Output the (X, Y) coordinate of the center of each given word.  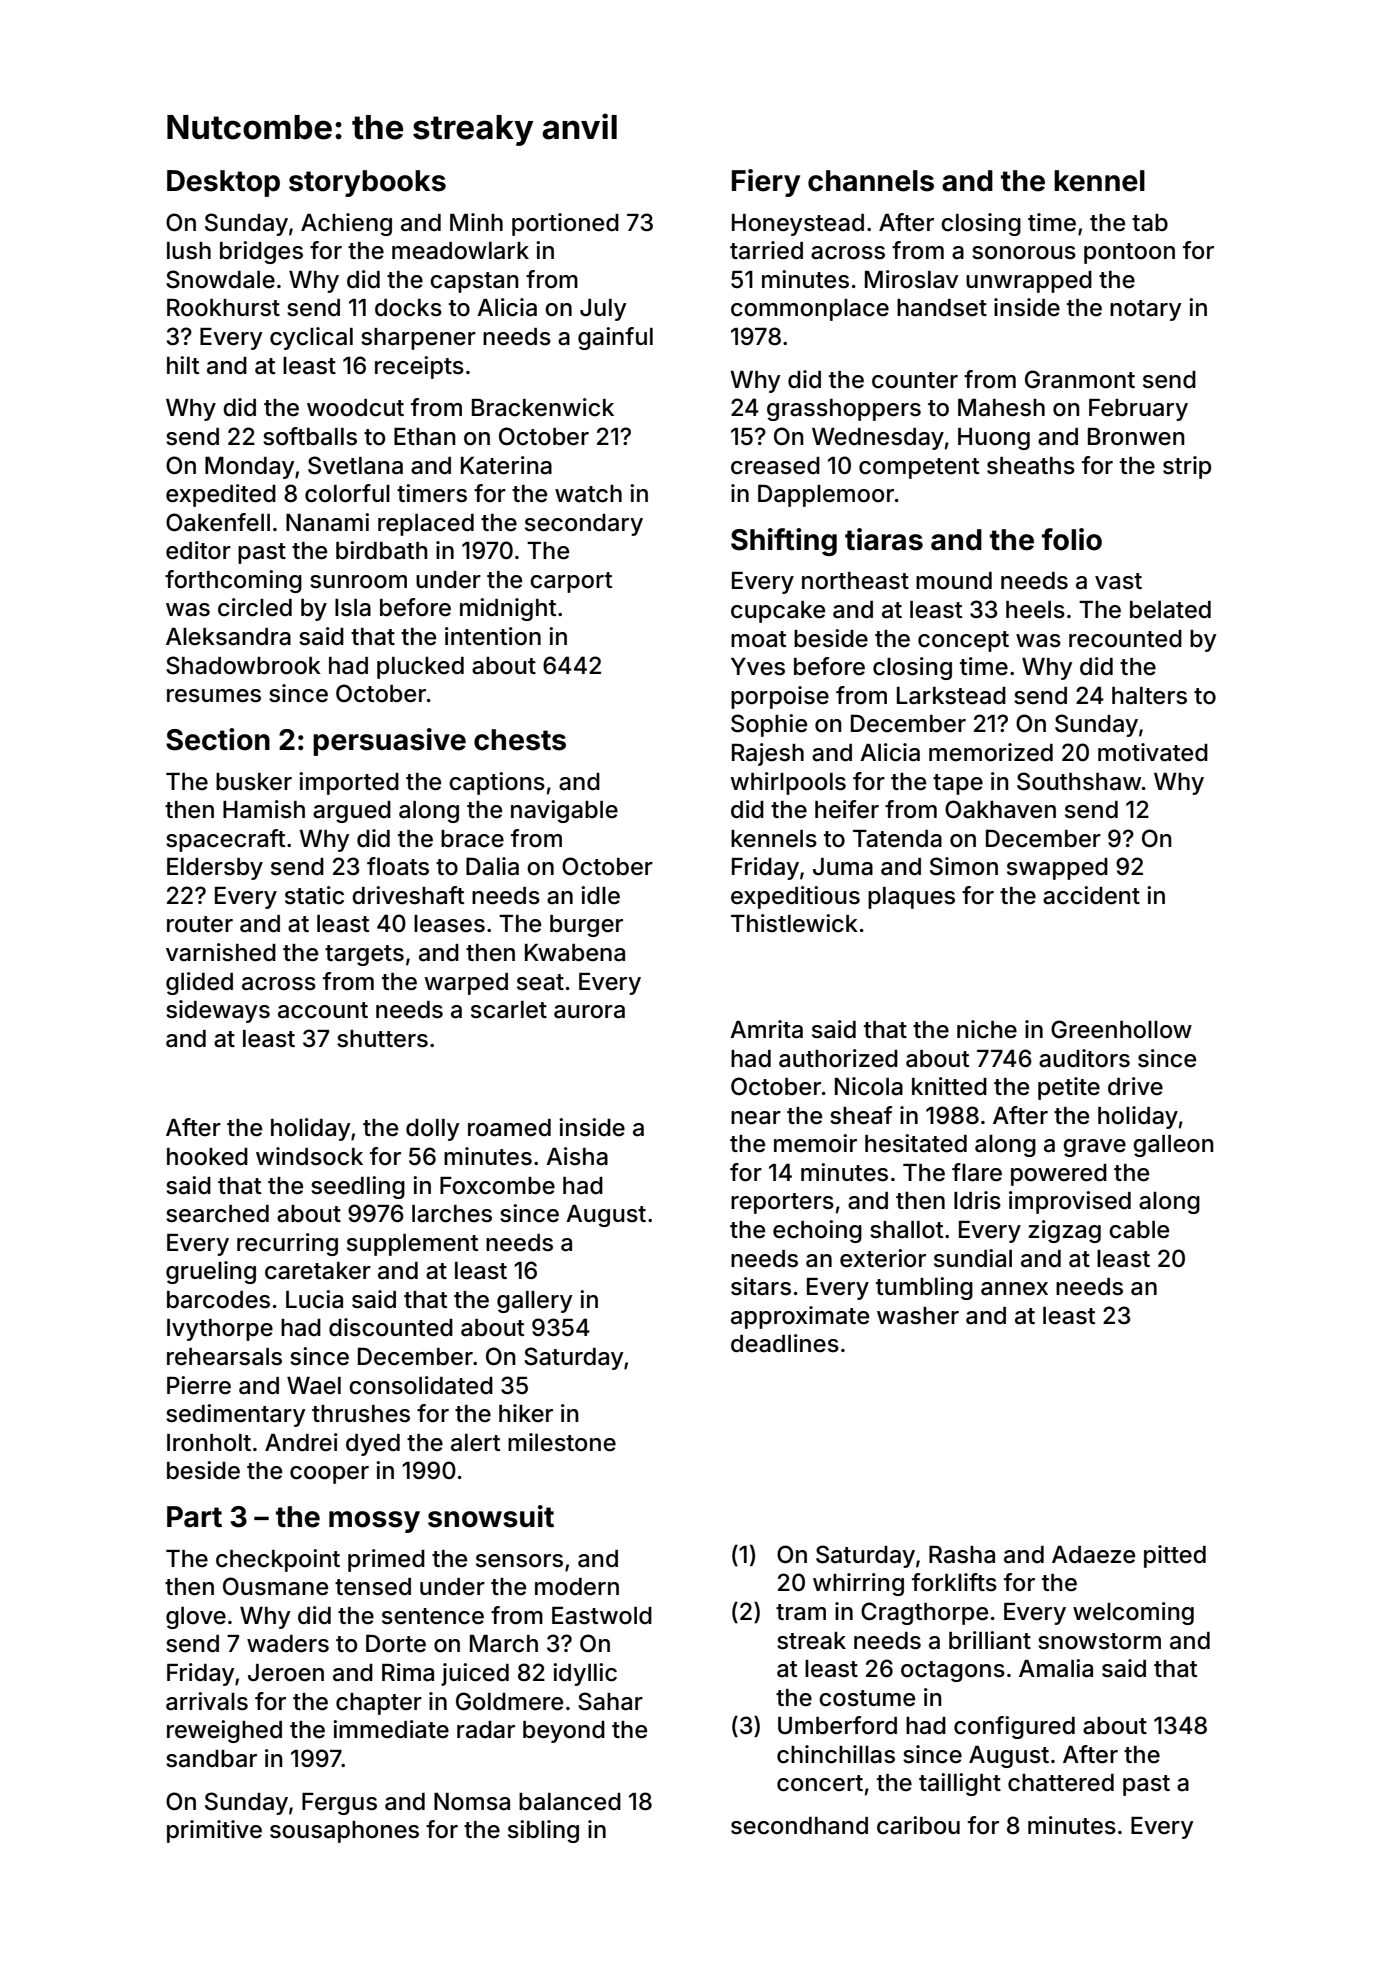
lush (189, 251)
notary (1146, 310)
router (200, 924)
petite (1069, 1088)
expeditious (795, 897)
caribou (918, 1825)
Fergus (339, 1804)
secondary (584, 525)
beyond (564, 1732)
